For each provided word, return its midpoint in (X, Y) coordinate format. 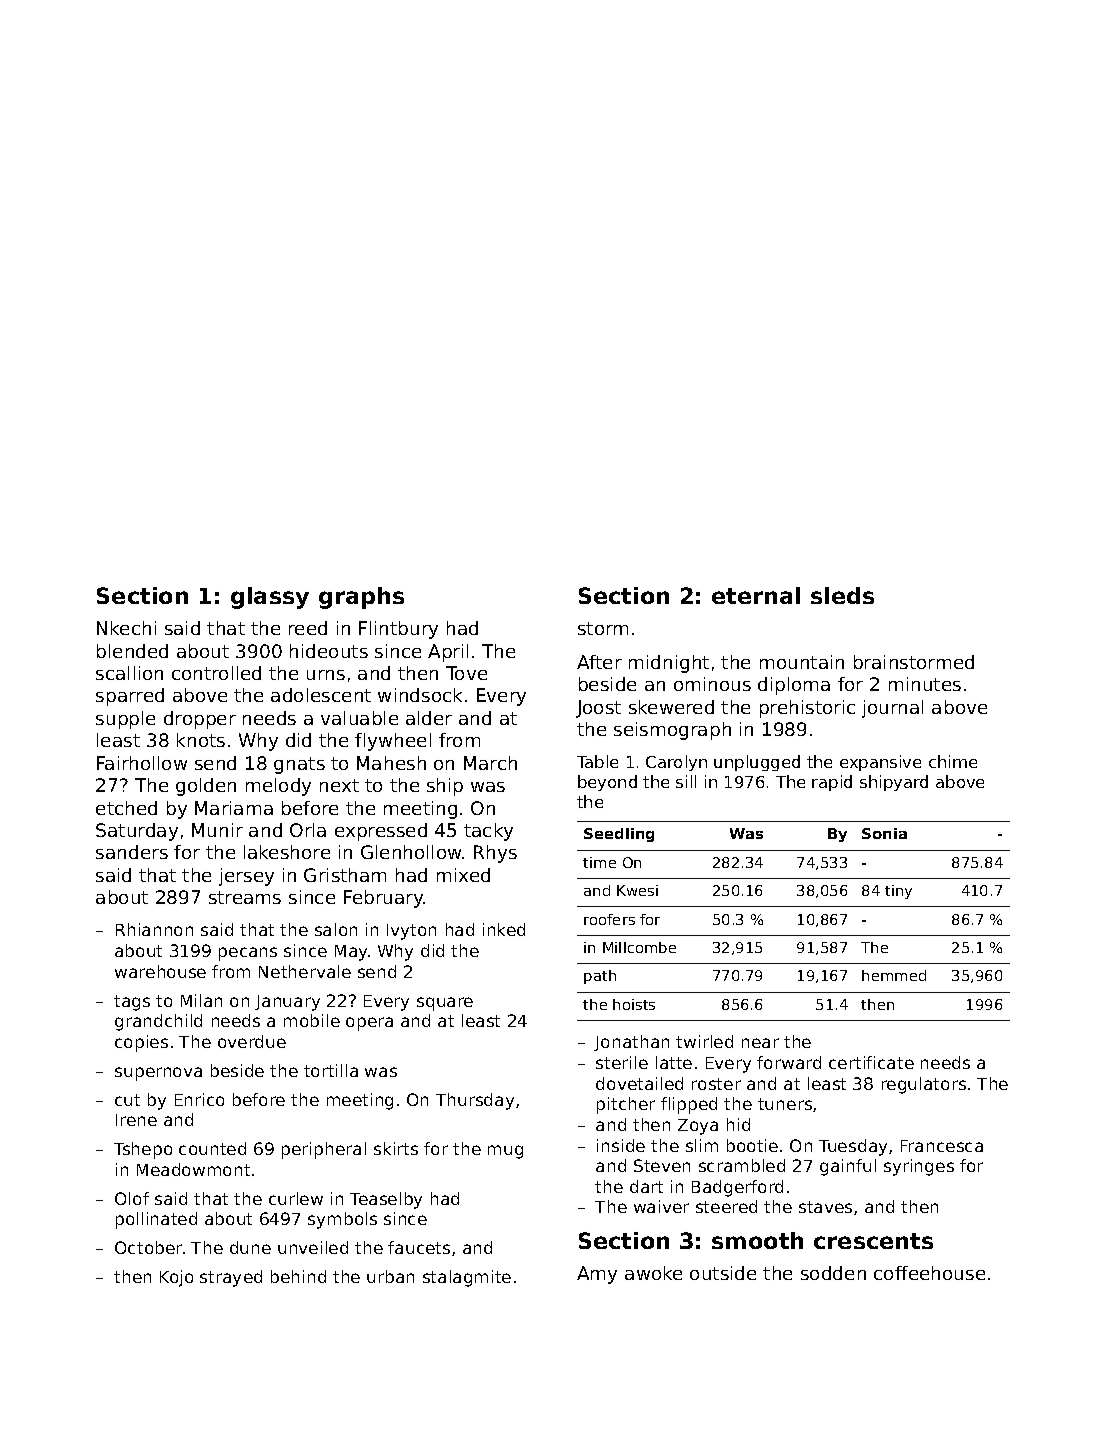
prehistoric (807, 709)
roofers (609, 919)
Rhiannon (154, 929)
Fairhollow (142, 763)
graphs (361, 598)
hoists (634, 1004)
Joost (598, 709)
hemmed (894, 975)
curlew (296, 1198)
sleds (842, 595)
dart (646, 1186)
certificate (871, 1062)
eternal (756, 595)
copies (141, 1043)
